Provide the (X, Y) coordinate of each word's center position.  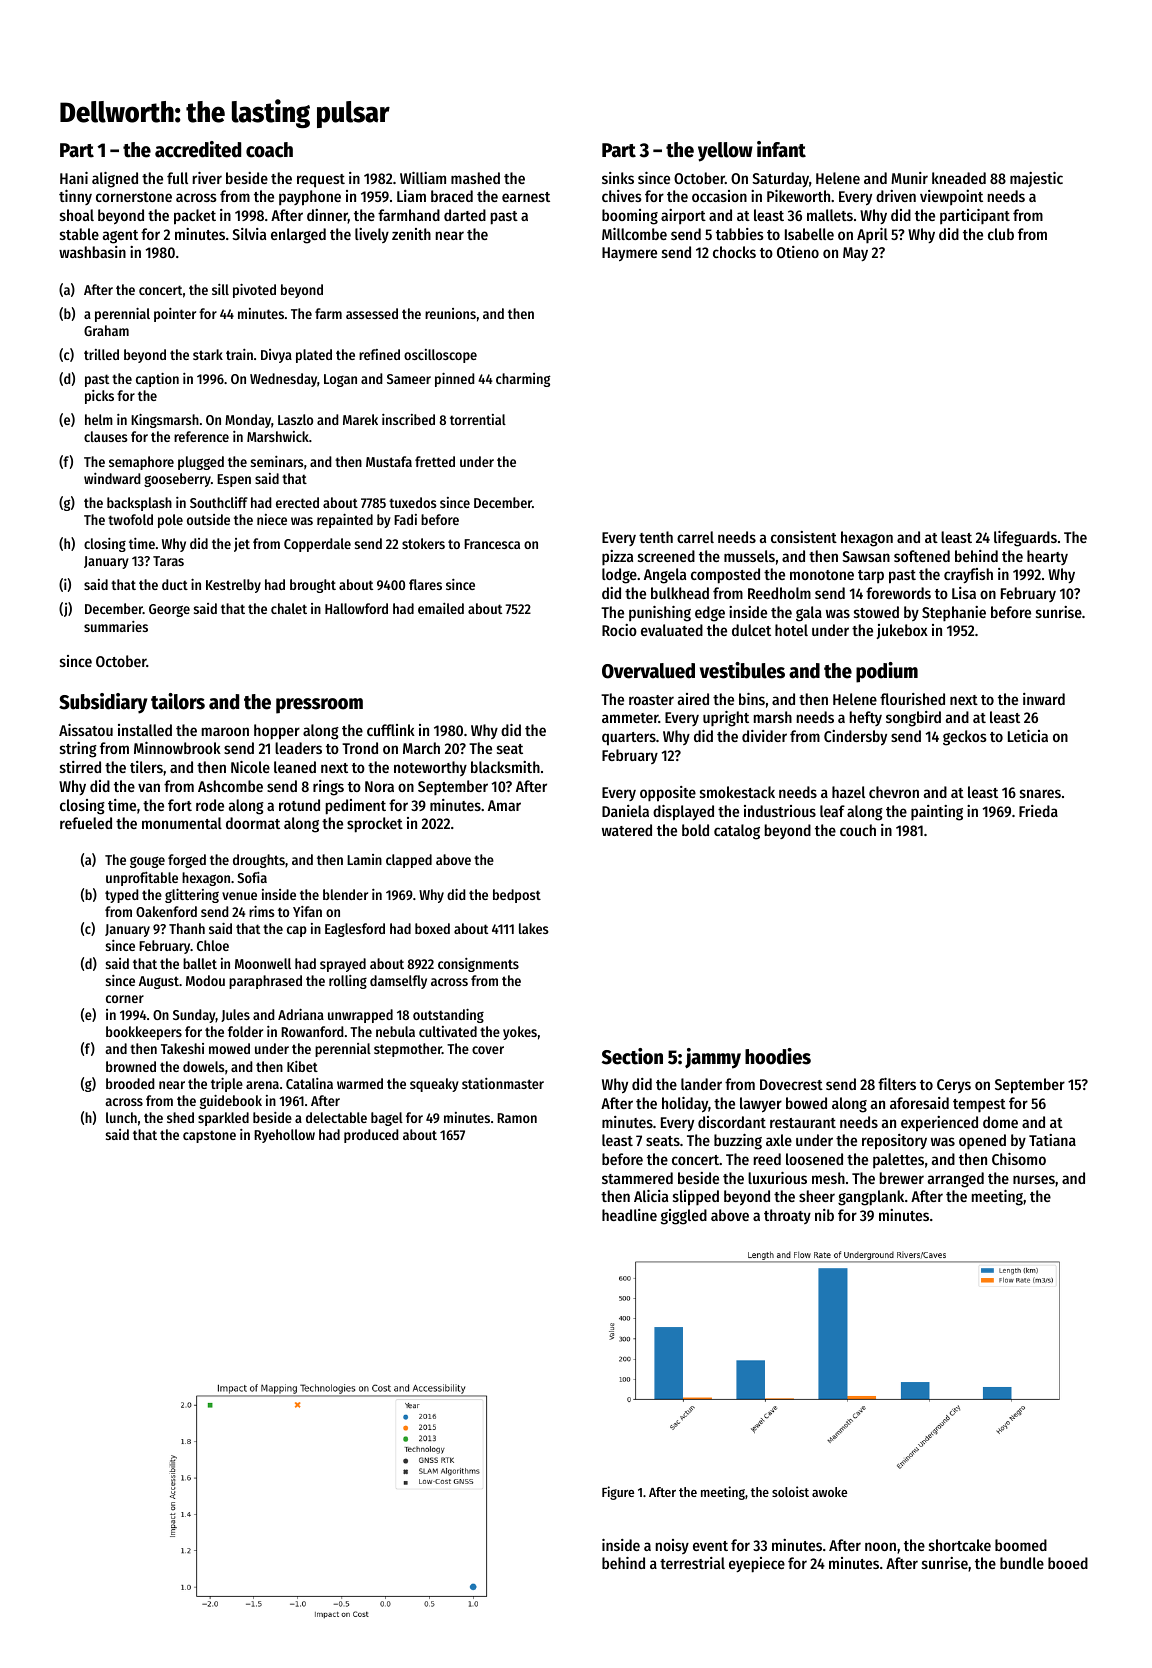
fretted (435, 461)
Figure (618, 1493)
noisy (672, 1546)
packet (195, 217)
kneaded (959, 178)
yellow (725, 152)
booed (1068, 1563)
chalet (289, 608)
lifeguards (1025, 539)
